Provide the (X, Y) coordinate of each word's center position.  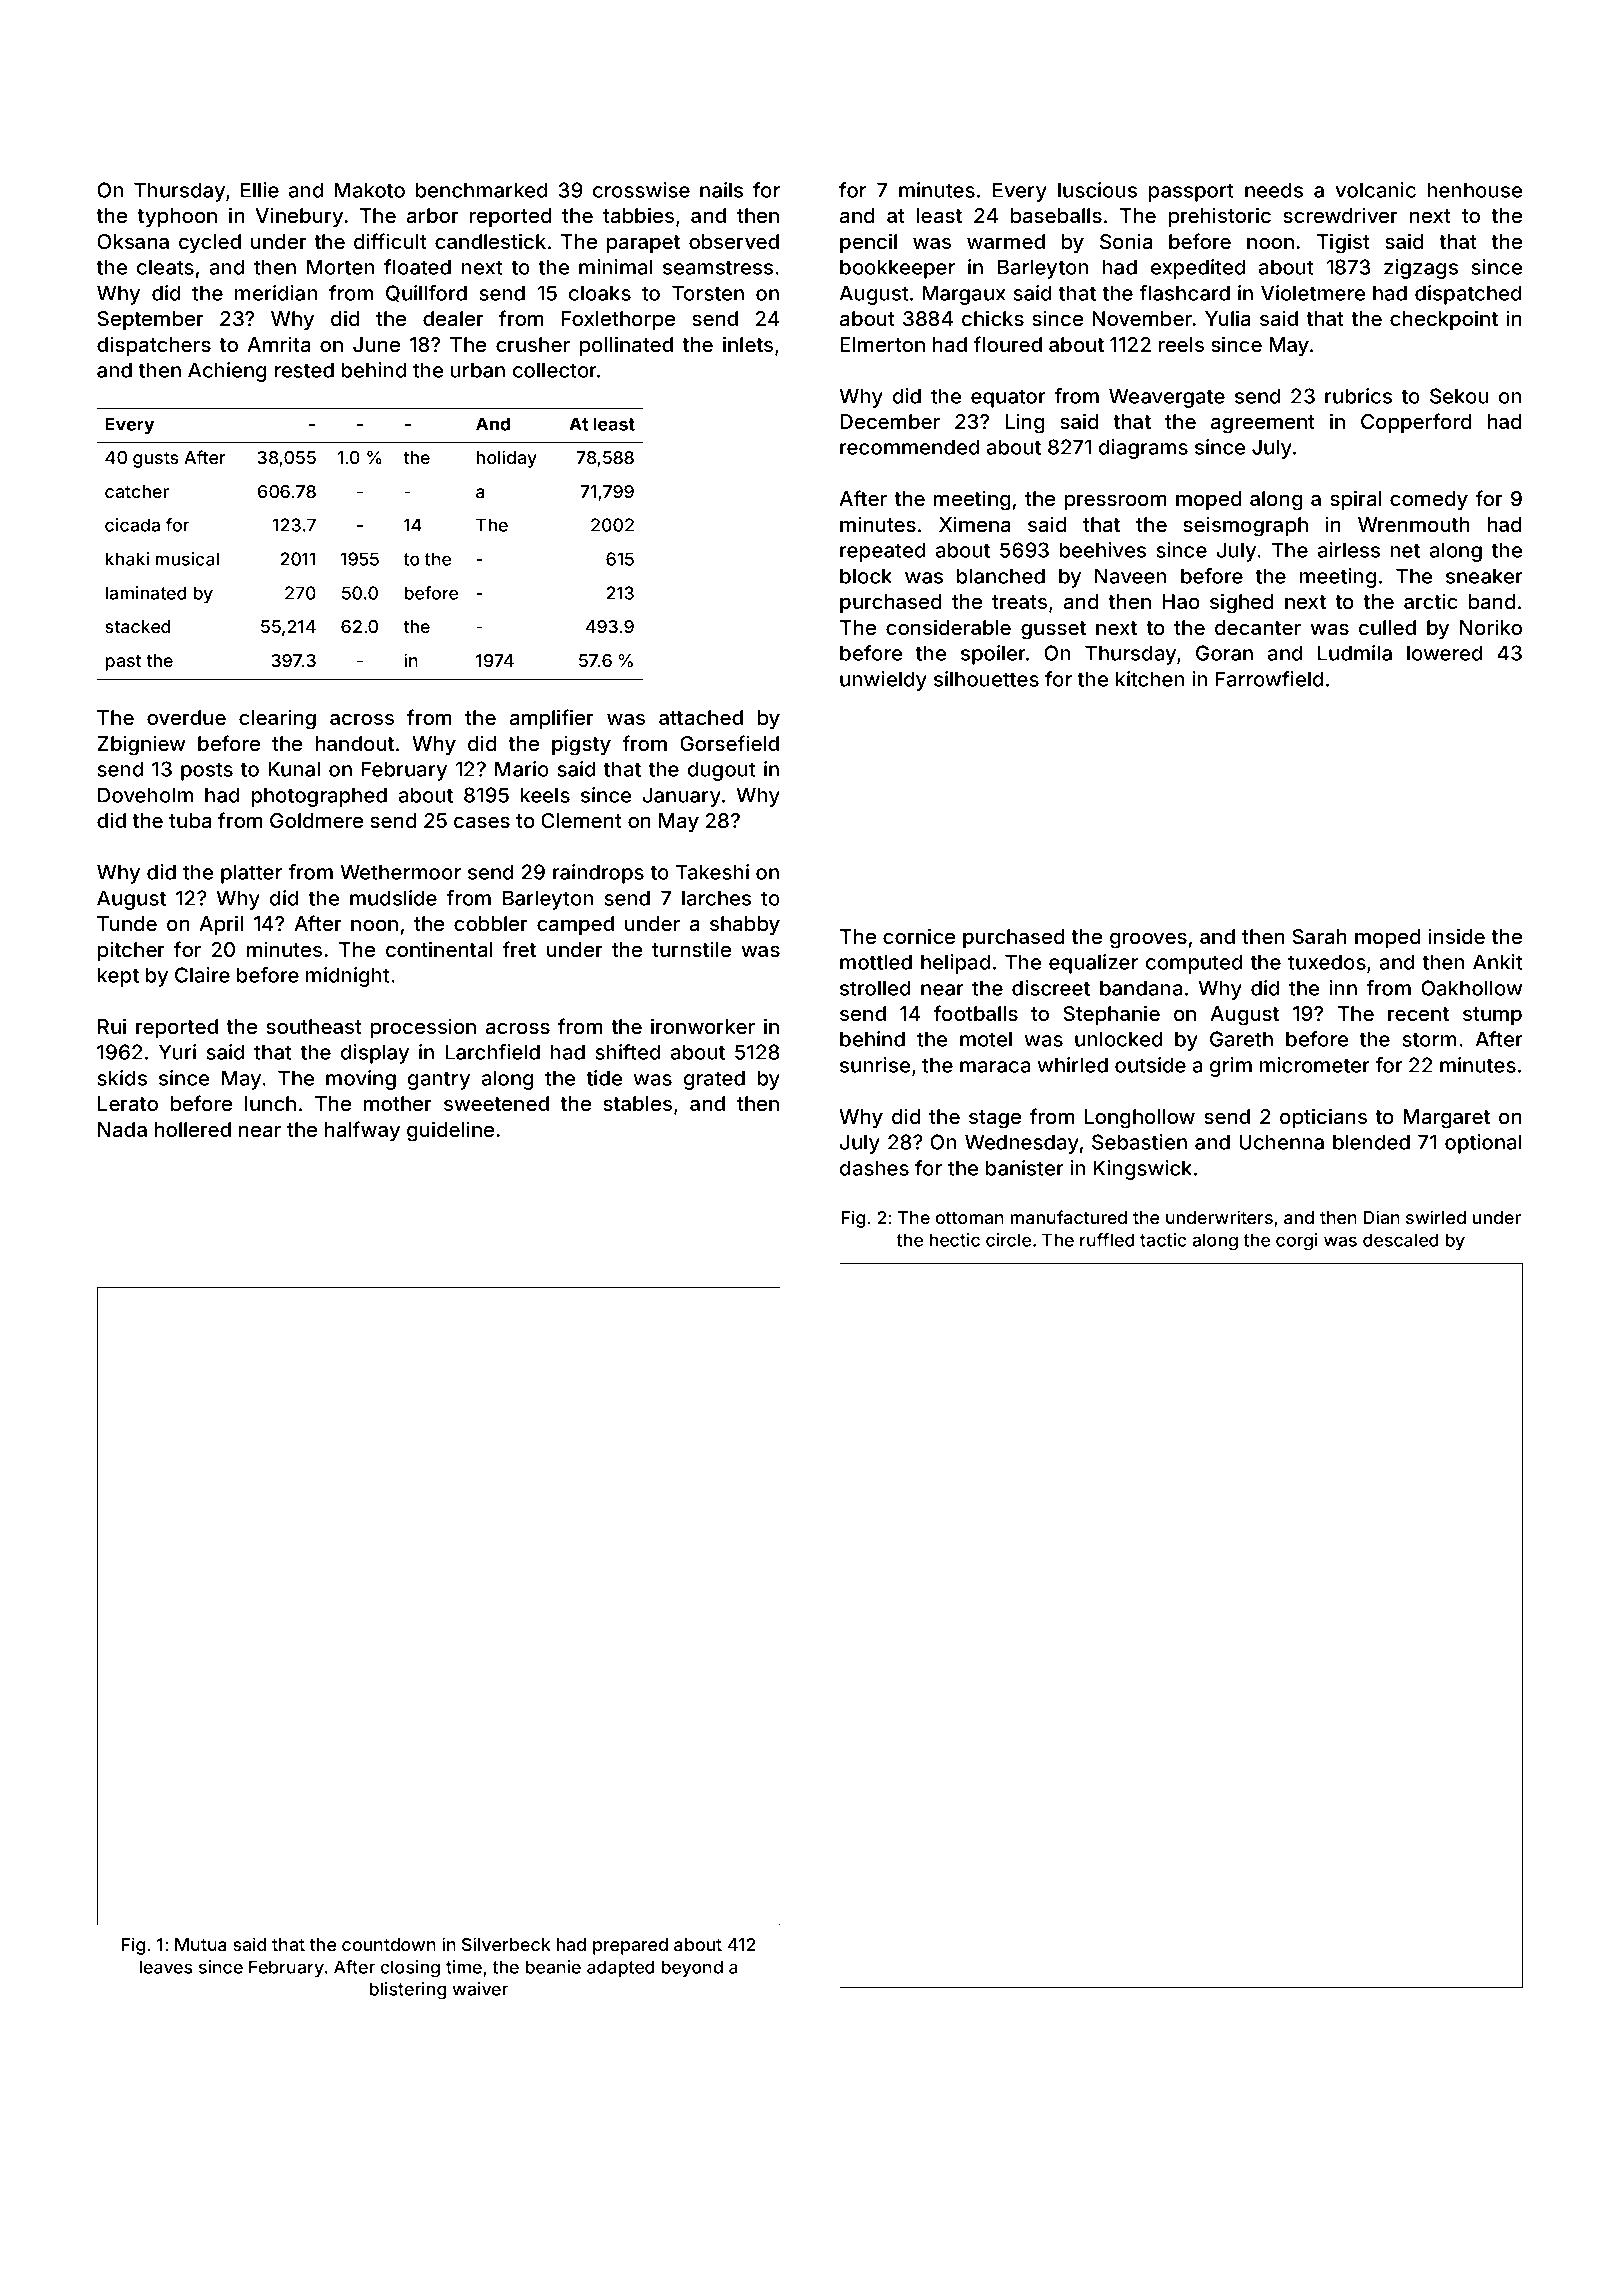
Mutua (201, 1944)
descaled (1400, 1240)
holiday (507, 459)
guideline (450, 1131)
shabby (745, 925)
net (1405, 550)
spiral (1355, 500)
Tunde (127, 923)
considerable (948, 627)
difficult (390, 241)
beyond (692, 1968)
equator (1008, 398)
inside (1457, 936)
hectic (955, 1240)
